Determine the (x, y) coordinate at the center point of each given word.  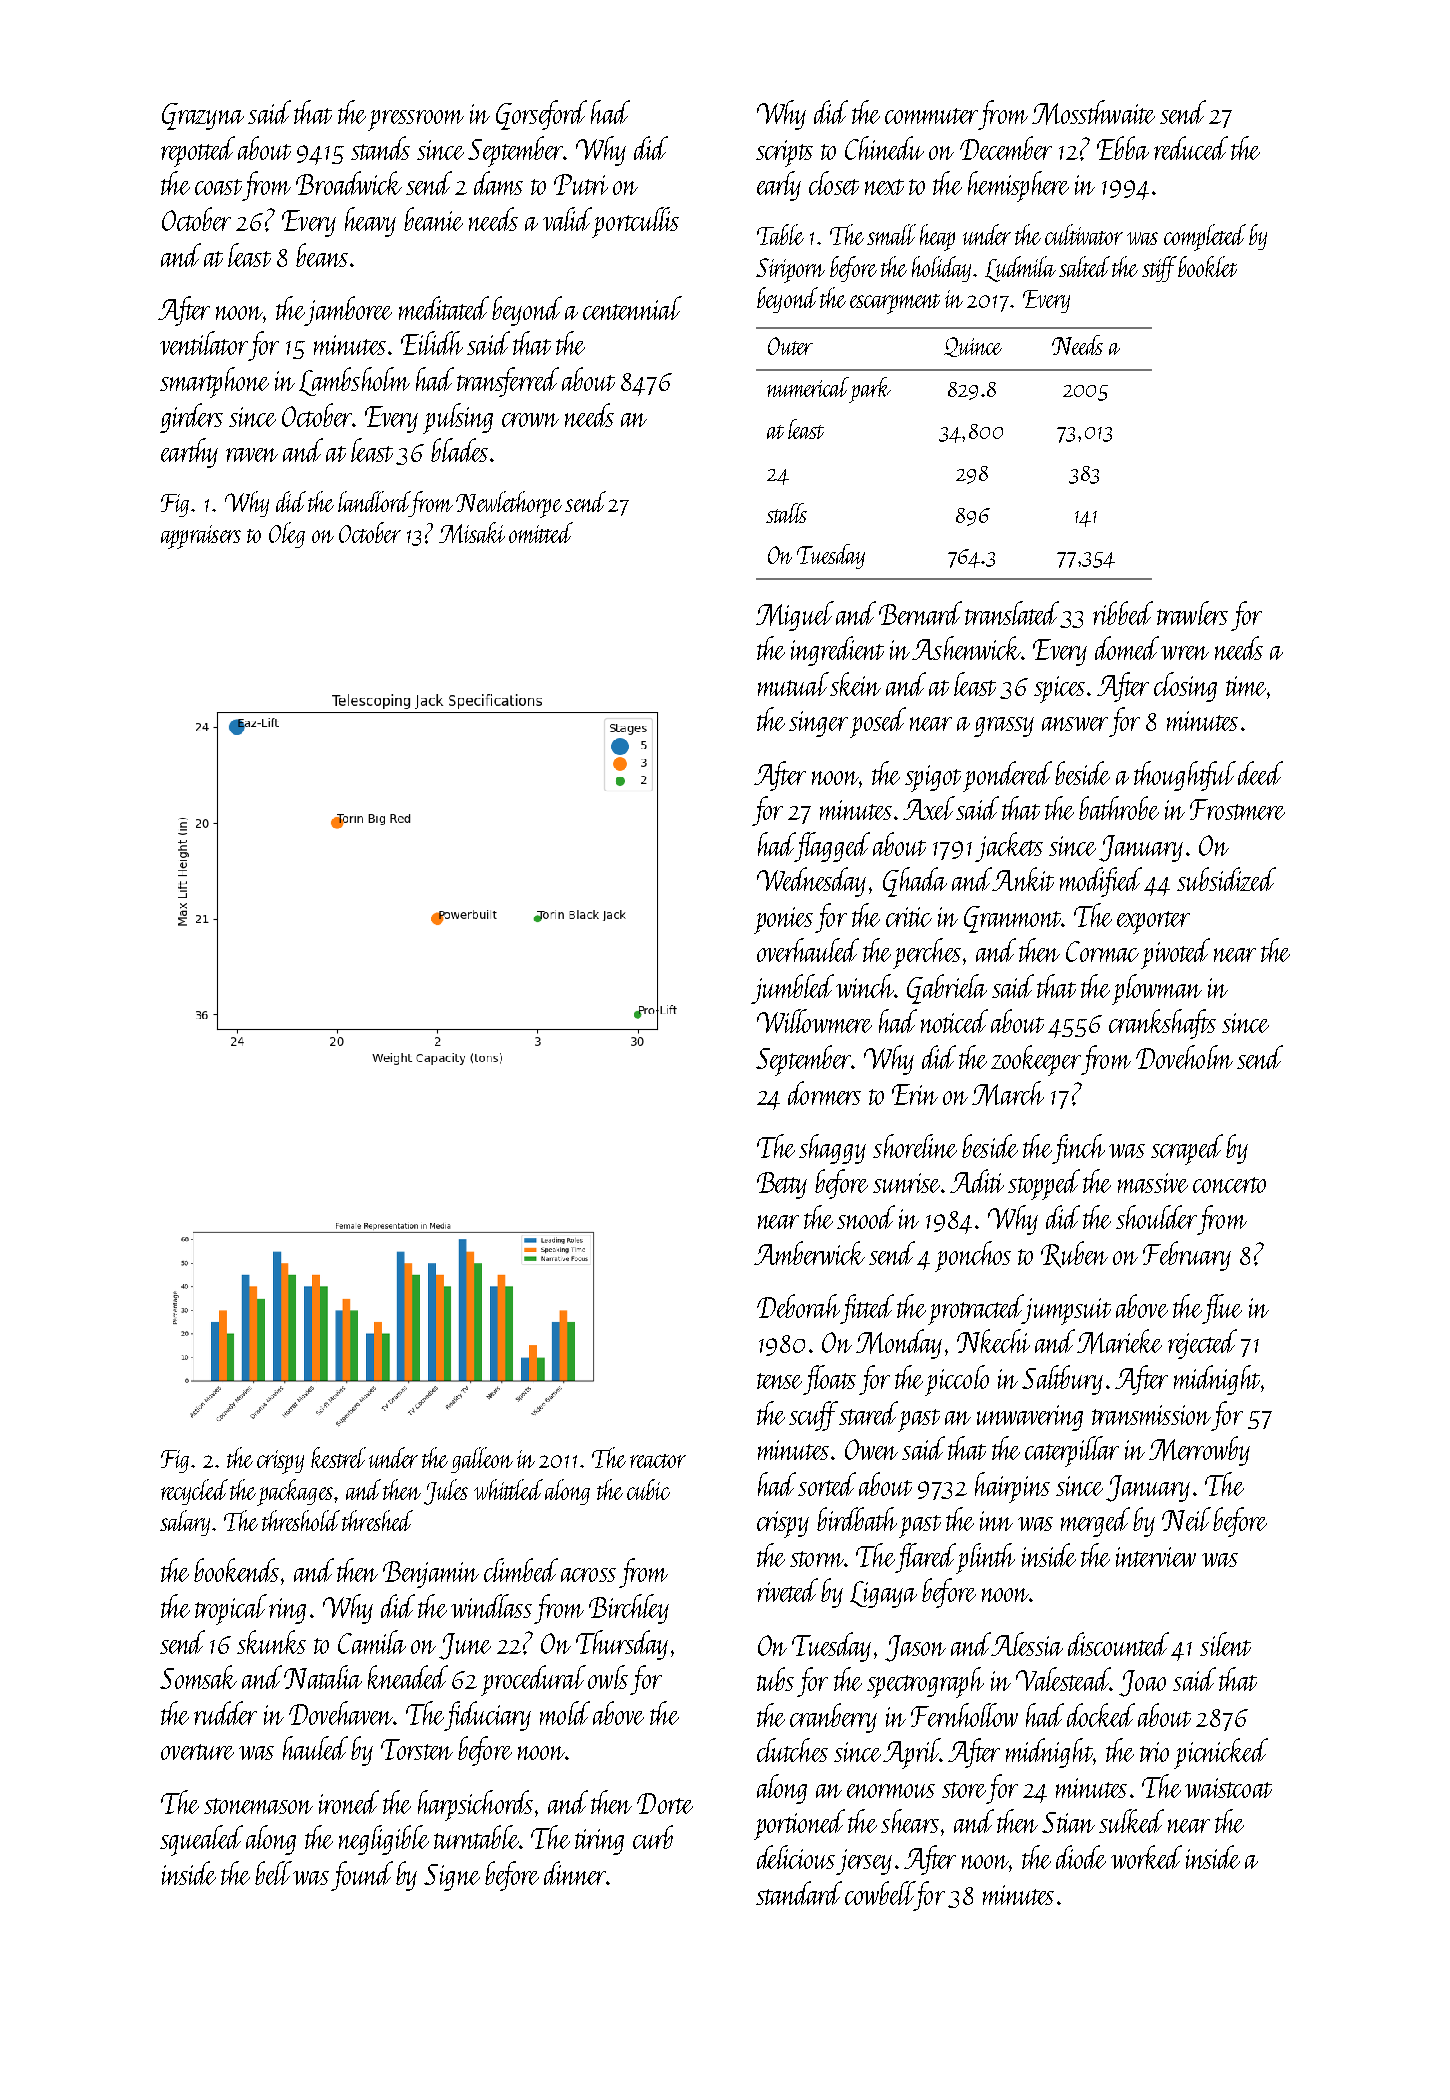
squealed (201, 1840)
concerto (1229, 1185)
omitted (541, 532)
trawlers (1192, 613)
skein (855, 684)
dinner (575, 1873)
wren (1185, 653)
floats (829, 1380)
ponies (783, 920)
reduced (1191, 148)
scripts (784, 153)
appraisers (201, 537)
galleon (482, 1460)
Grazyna (203, 116)
